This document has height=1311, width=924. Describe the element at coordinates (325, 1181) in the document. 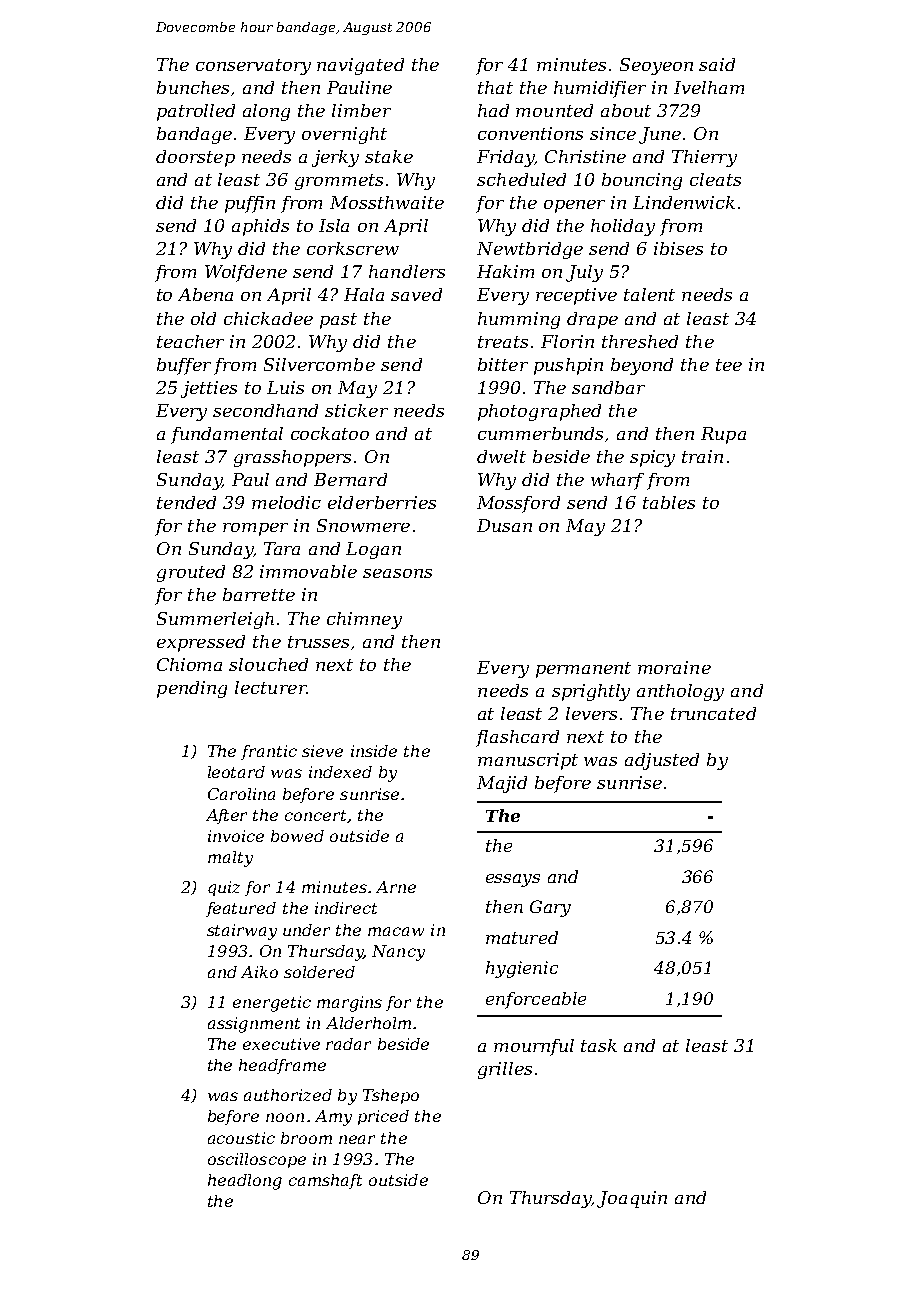

I see `camshaft` at that location.
